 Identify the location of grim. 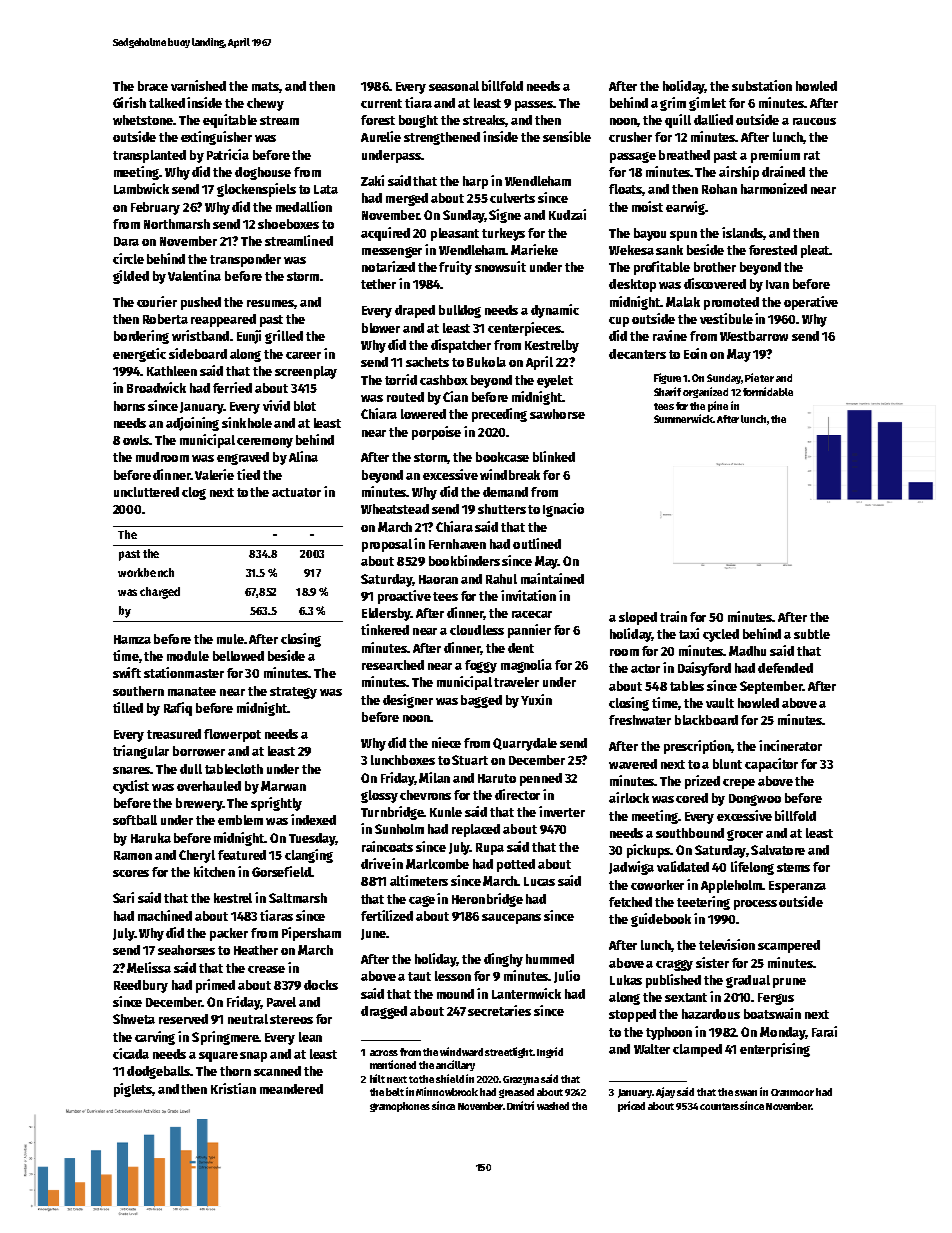
(673, 104).
